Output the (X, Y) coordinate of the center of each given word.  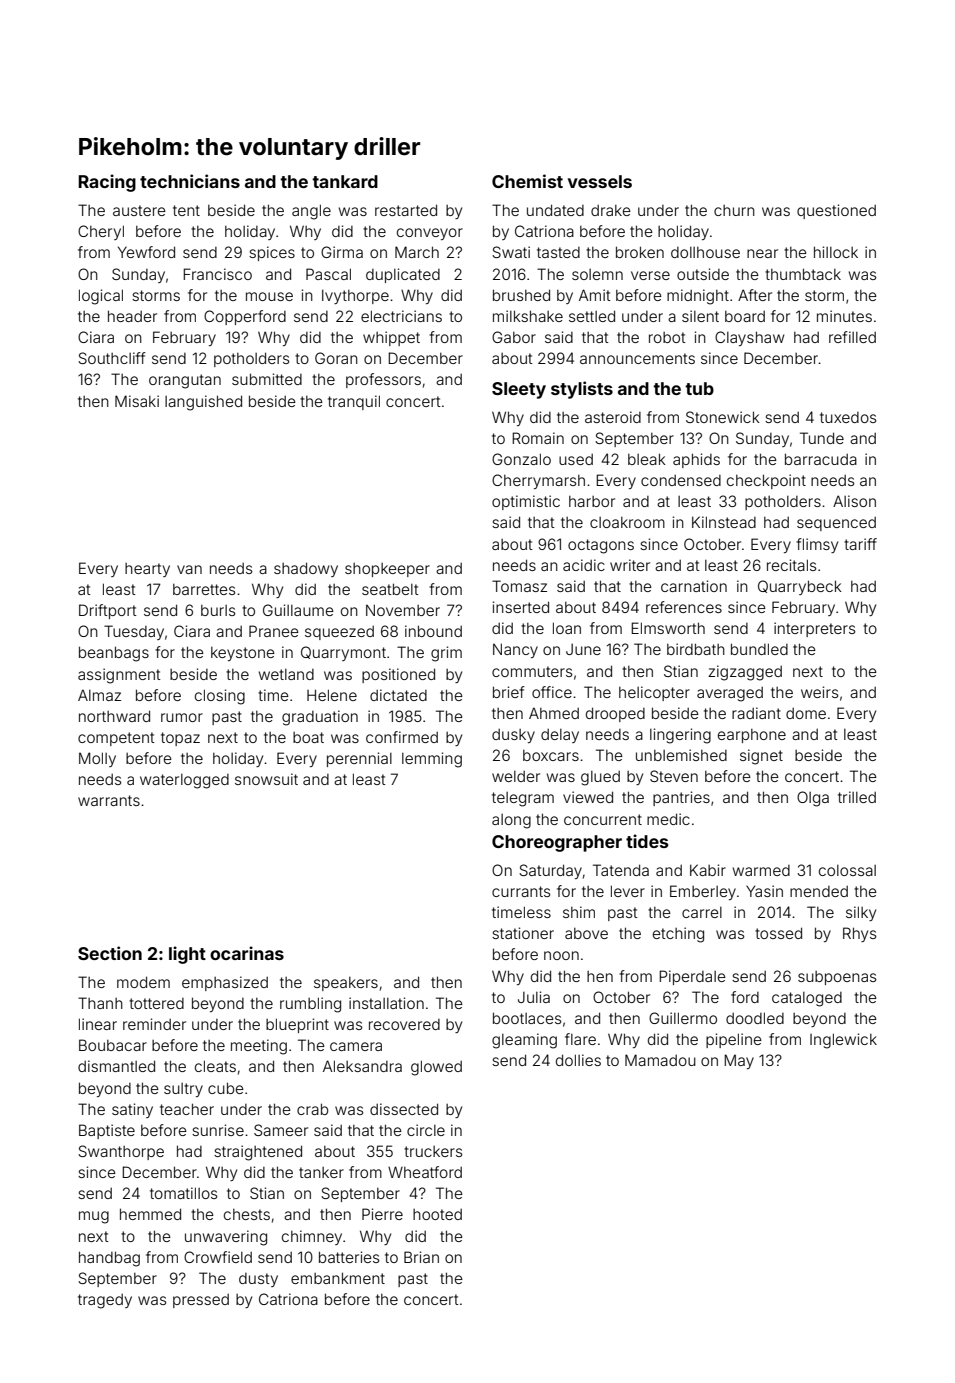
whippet (391, 338)
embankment (338, 1278)
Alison (854, 501)
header (132, 316)
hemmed (150, 1214)
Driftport (108, 611)
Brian (421, 1257)
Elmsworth (668, 628)
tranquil (354, 402)
